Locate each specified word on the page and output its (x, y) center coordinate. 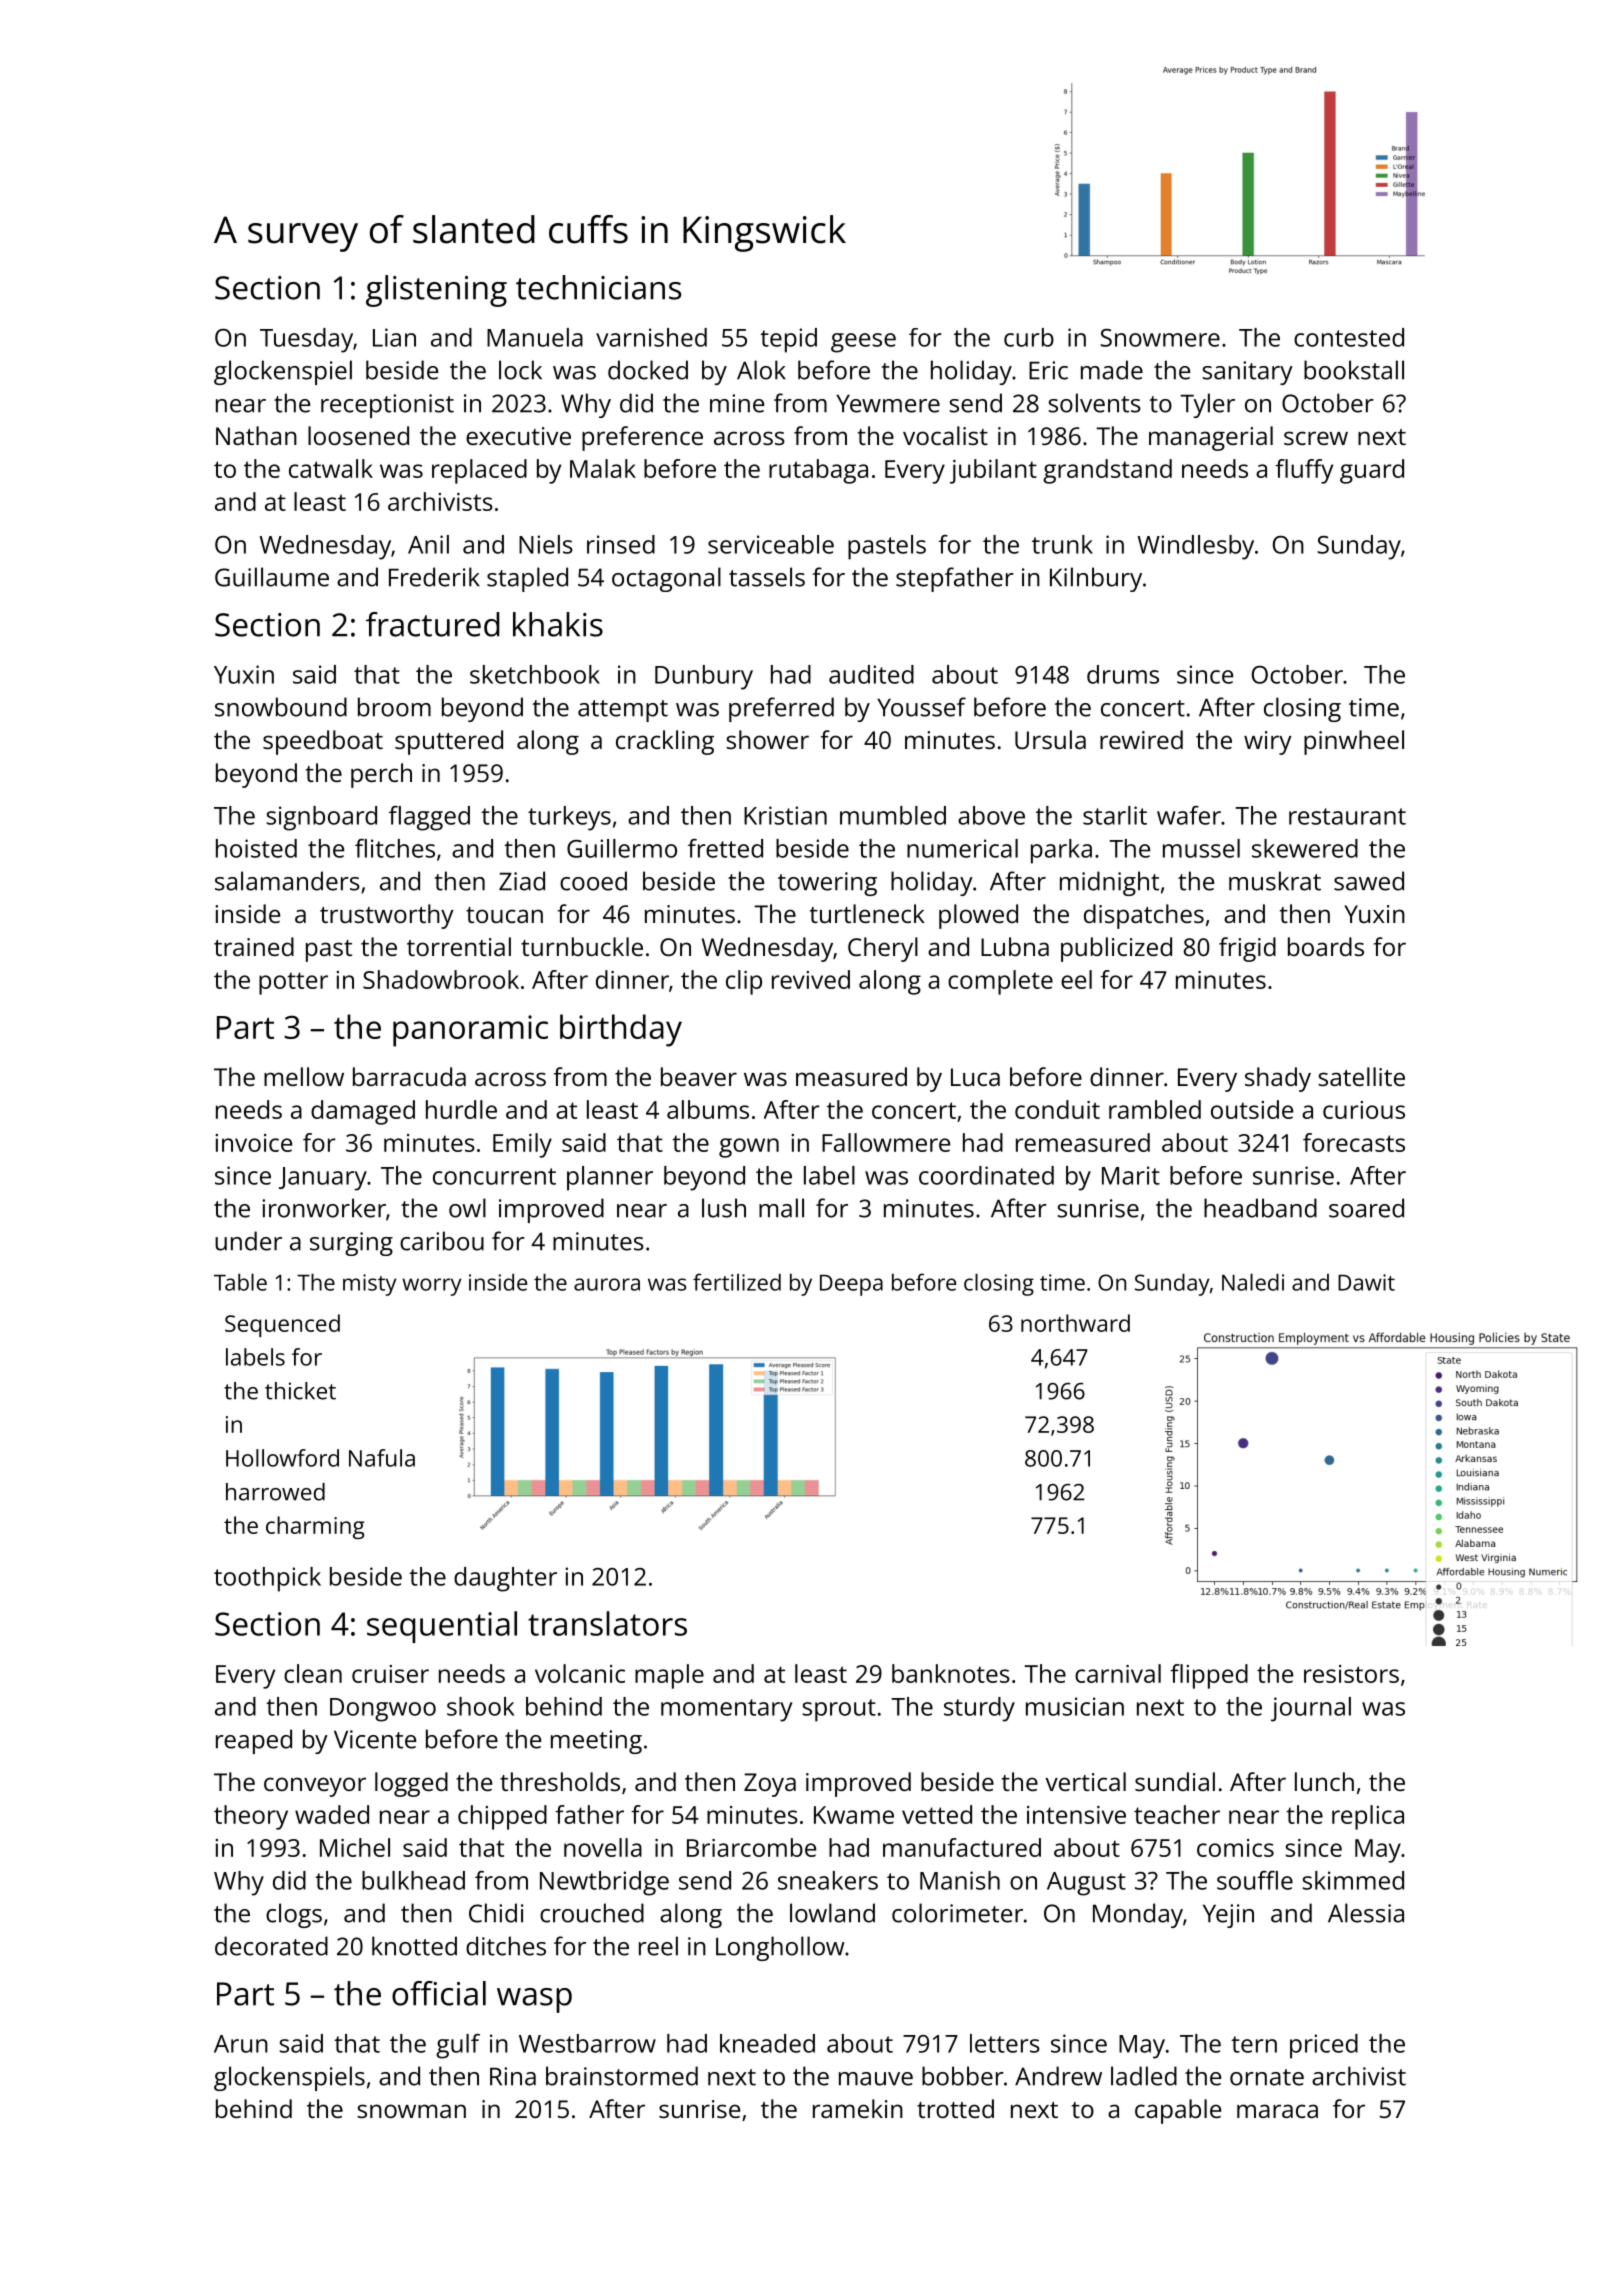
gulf (458, 2046)
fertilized (737, 1282)
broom (394, 707)
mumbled (893, 815)
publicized (1116, 949)
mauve (876, 2079)
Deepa (851, 1285)
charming (315, 1527)
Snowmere (1160, 338)
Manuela (535, 337)
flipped (1209, 1676)
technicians (598, 287)
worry (431, 1287)
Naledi (1253, 1282)
